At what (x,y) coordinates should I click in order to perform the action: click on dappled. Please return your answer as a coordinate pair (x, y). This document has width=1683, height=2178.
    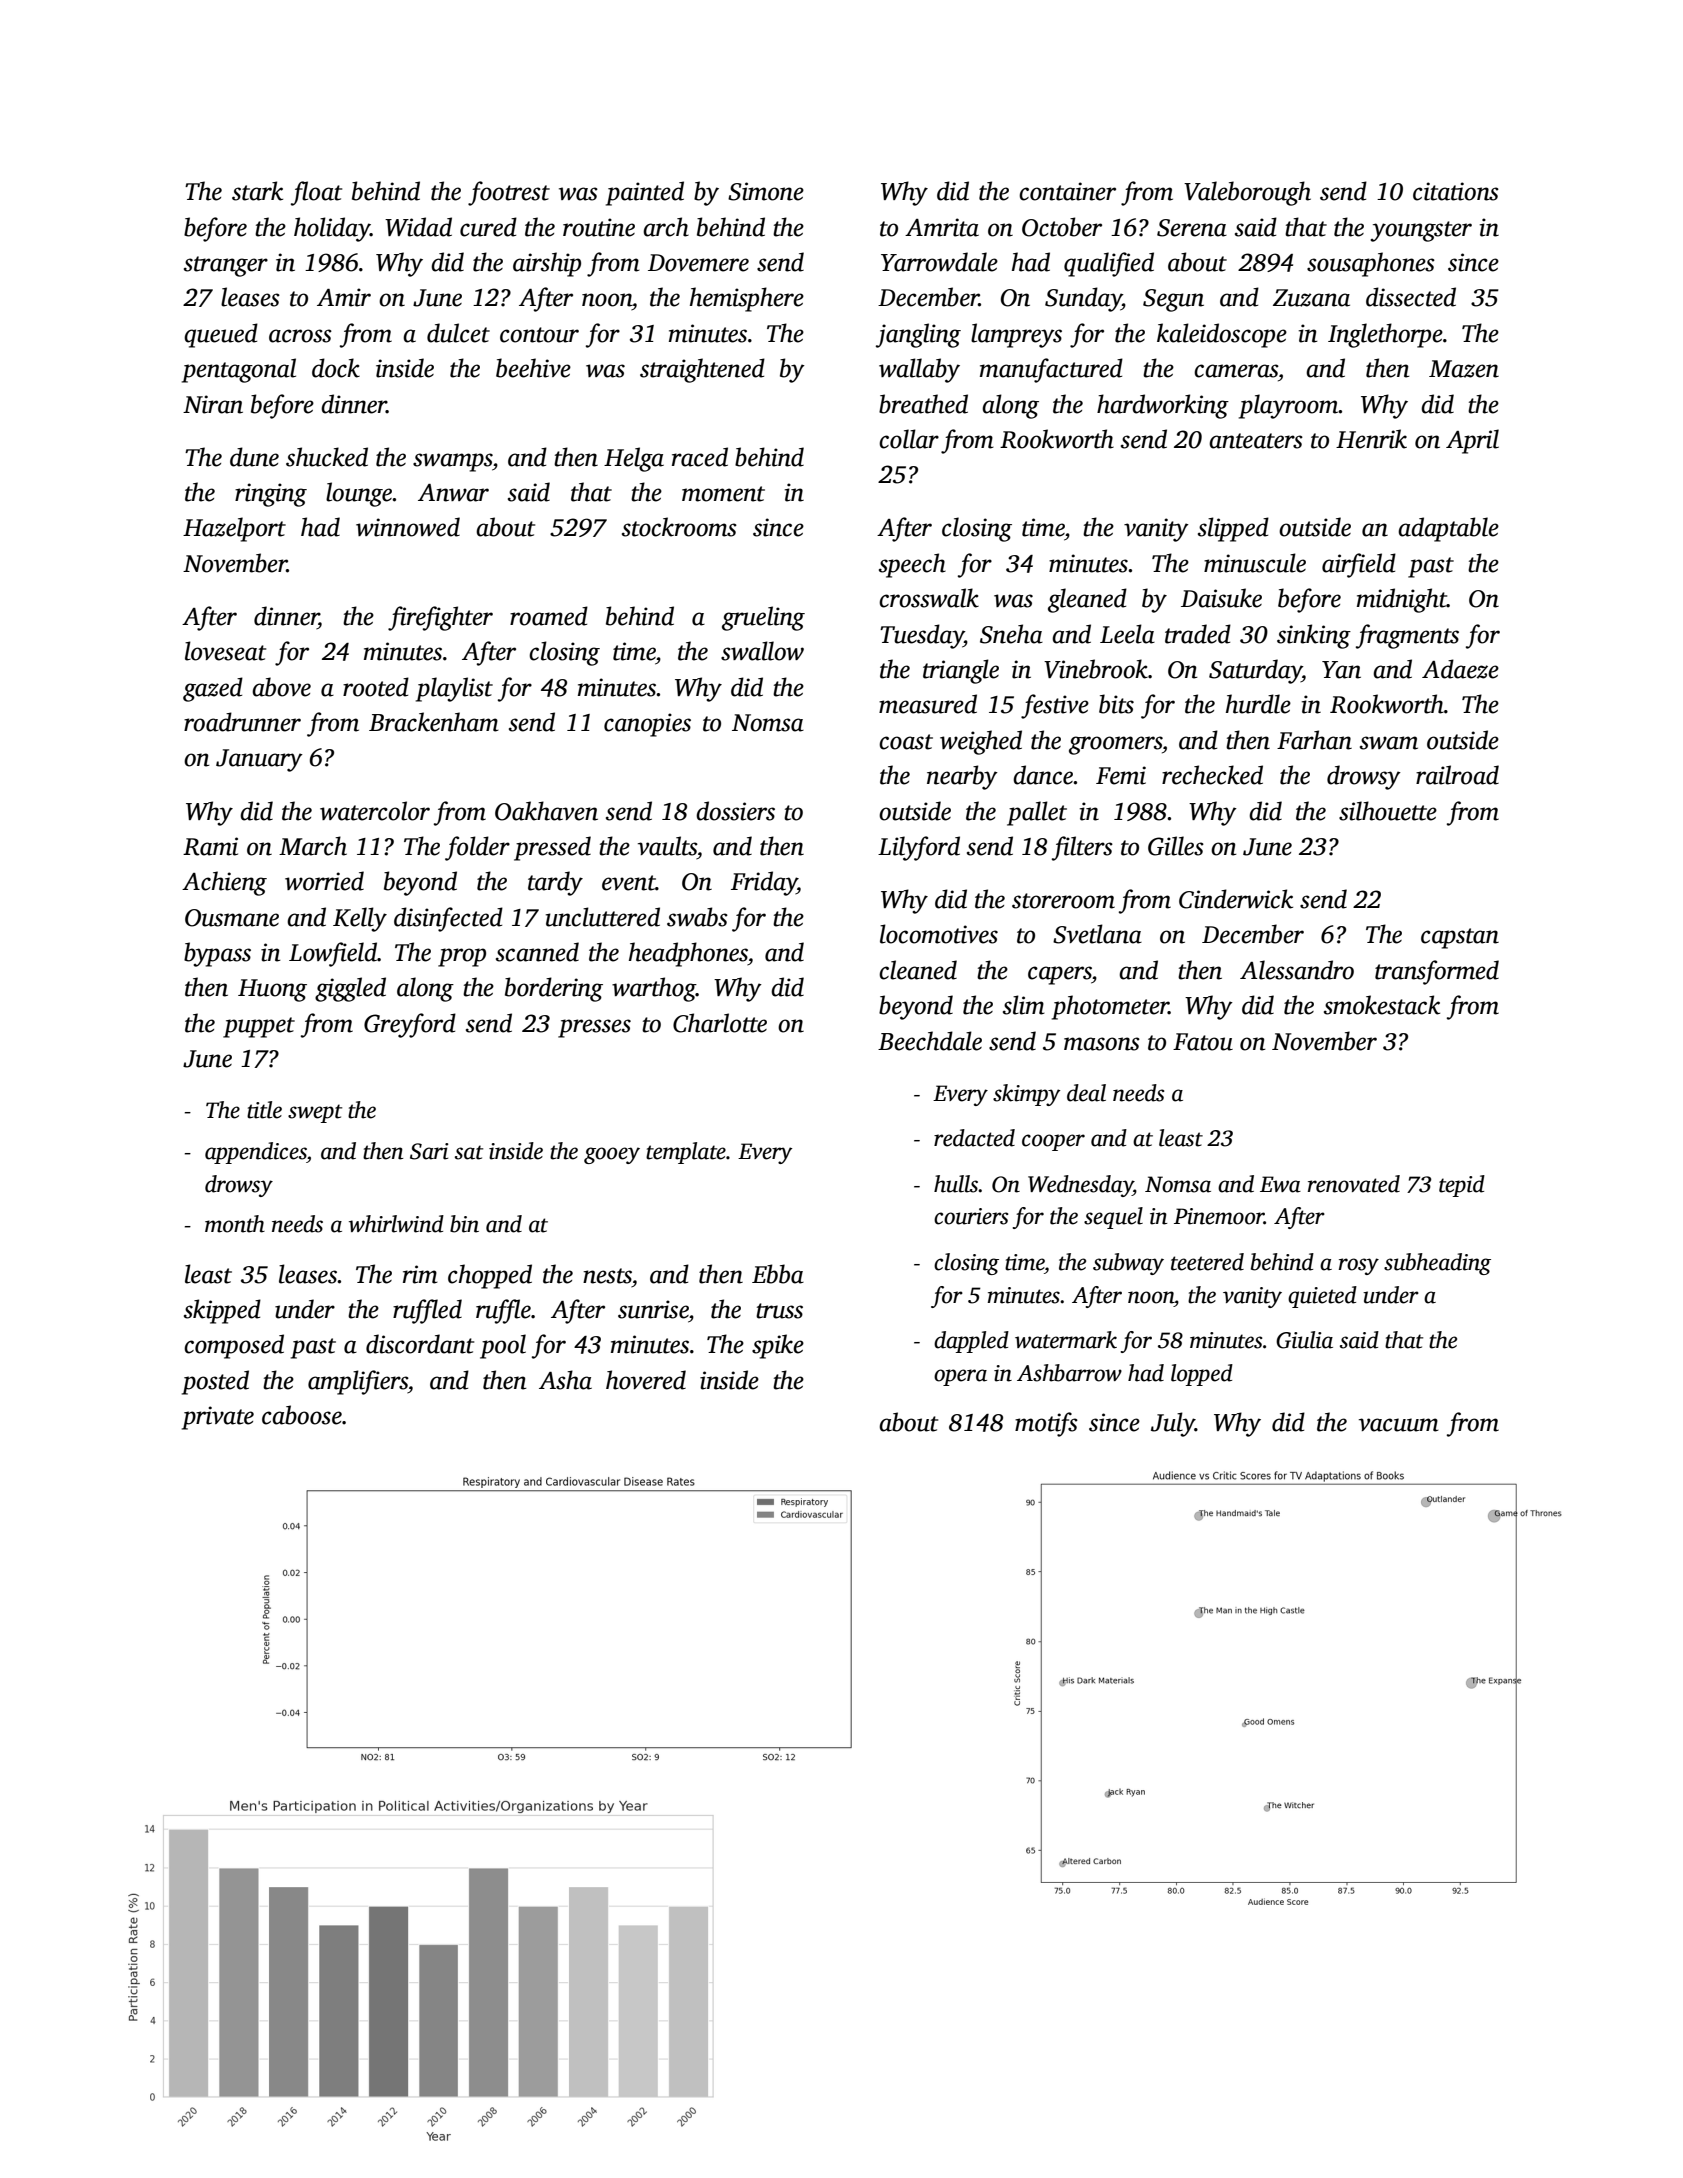
    Looking at the image, I should click on (971, 1342).
